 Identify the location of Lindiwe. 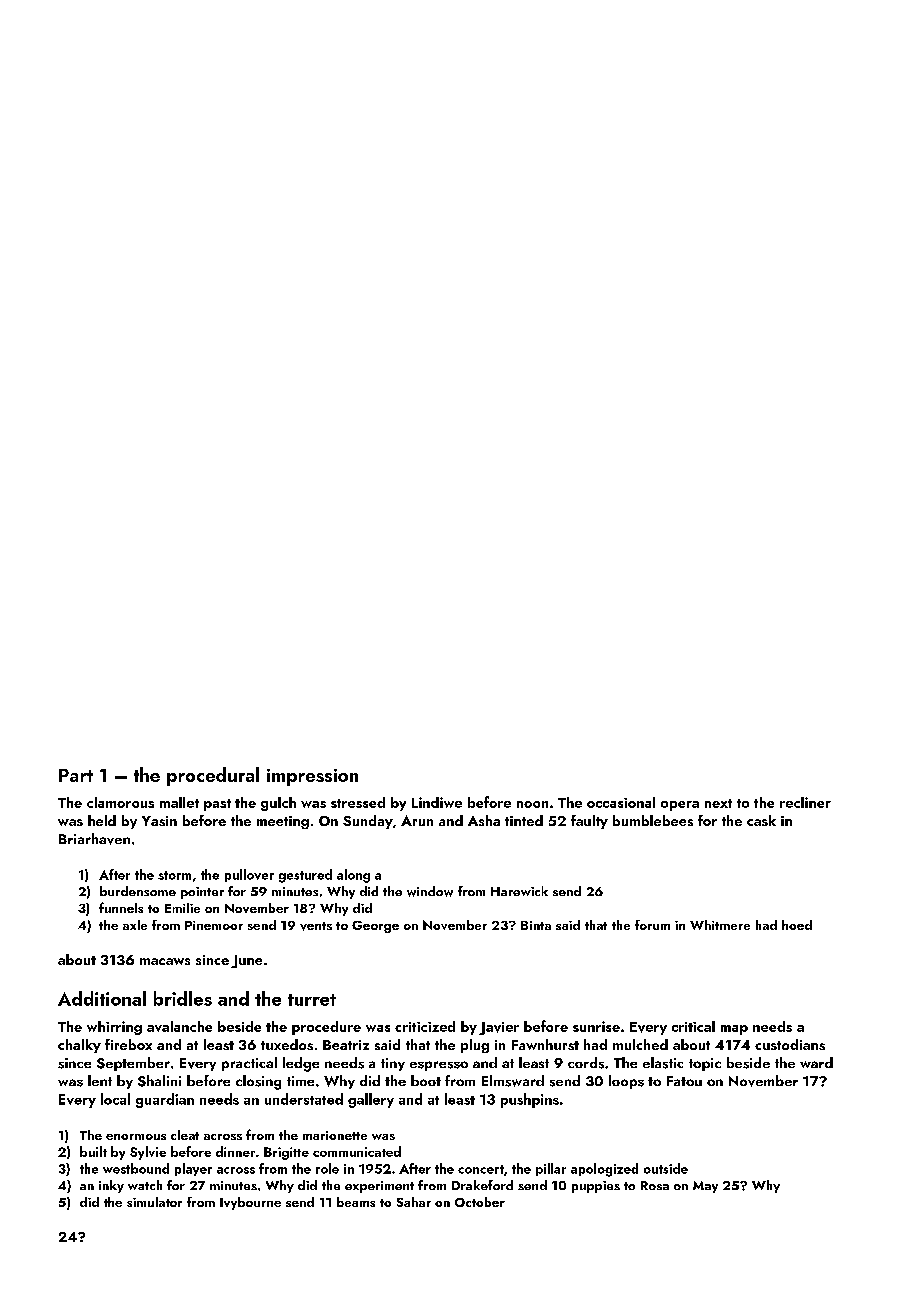
(437, 802).
